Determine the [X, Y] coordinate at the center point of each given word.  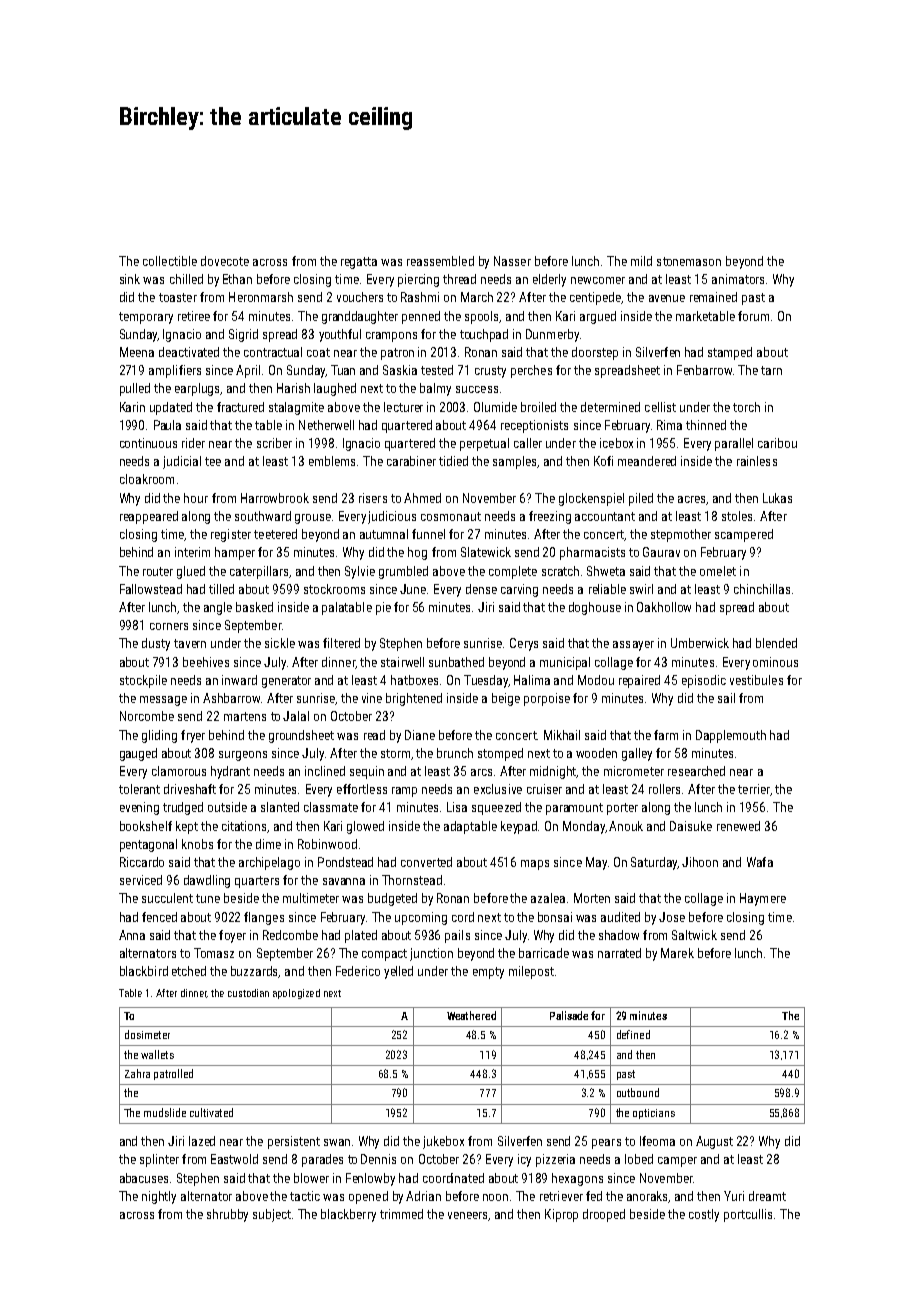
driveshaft [190, 789]
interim [192, 552]
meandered [647, 461]
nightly [159, 1197]
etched [189, 971]
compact [384, 955]
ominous [775, 662]
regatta [359, 263]
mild [641, 261]
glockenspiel [591, 499]
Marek [677, 953]
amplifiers [175, 371]
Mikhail [562, 735]
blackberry [348, 1215]
